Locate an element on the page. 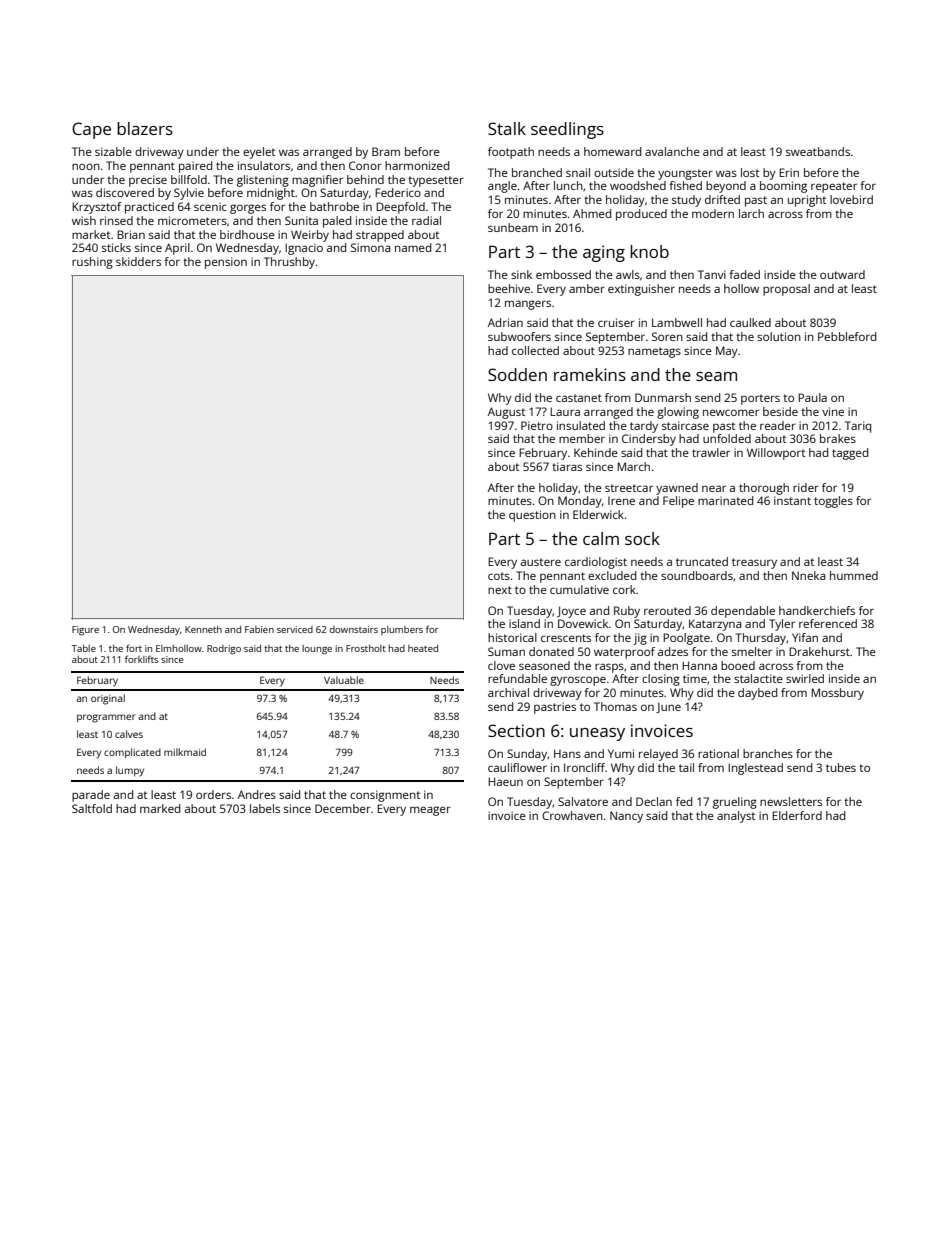  beehive is located at coordinates (509, 288).
